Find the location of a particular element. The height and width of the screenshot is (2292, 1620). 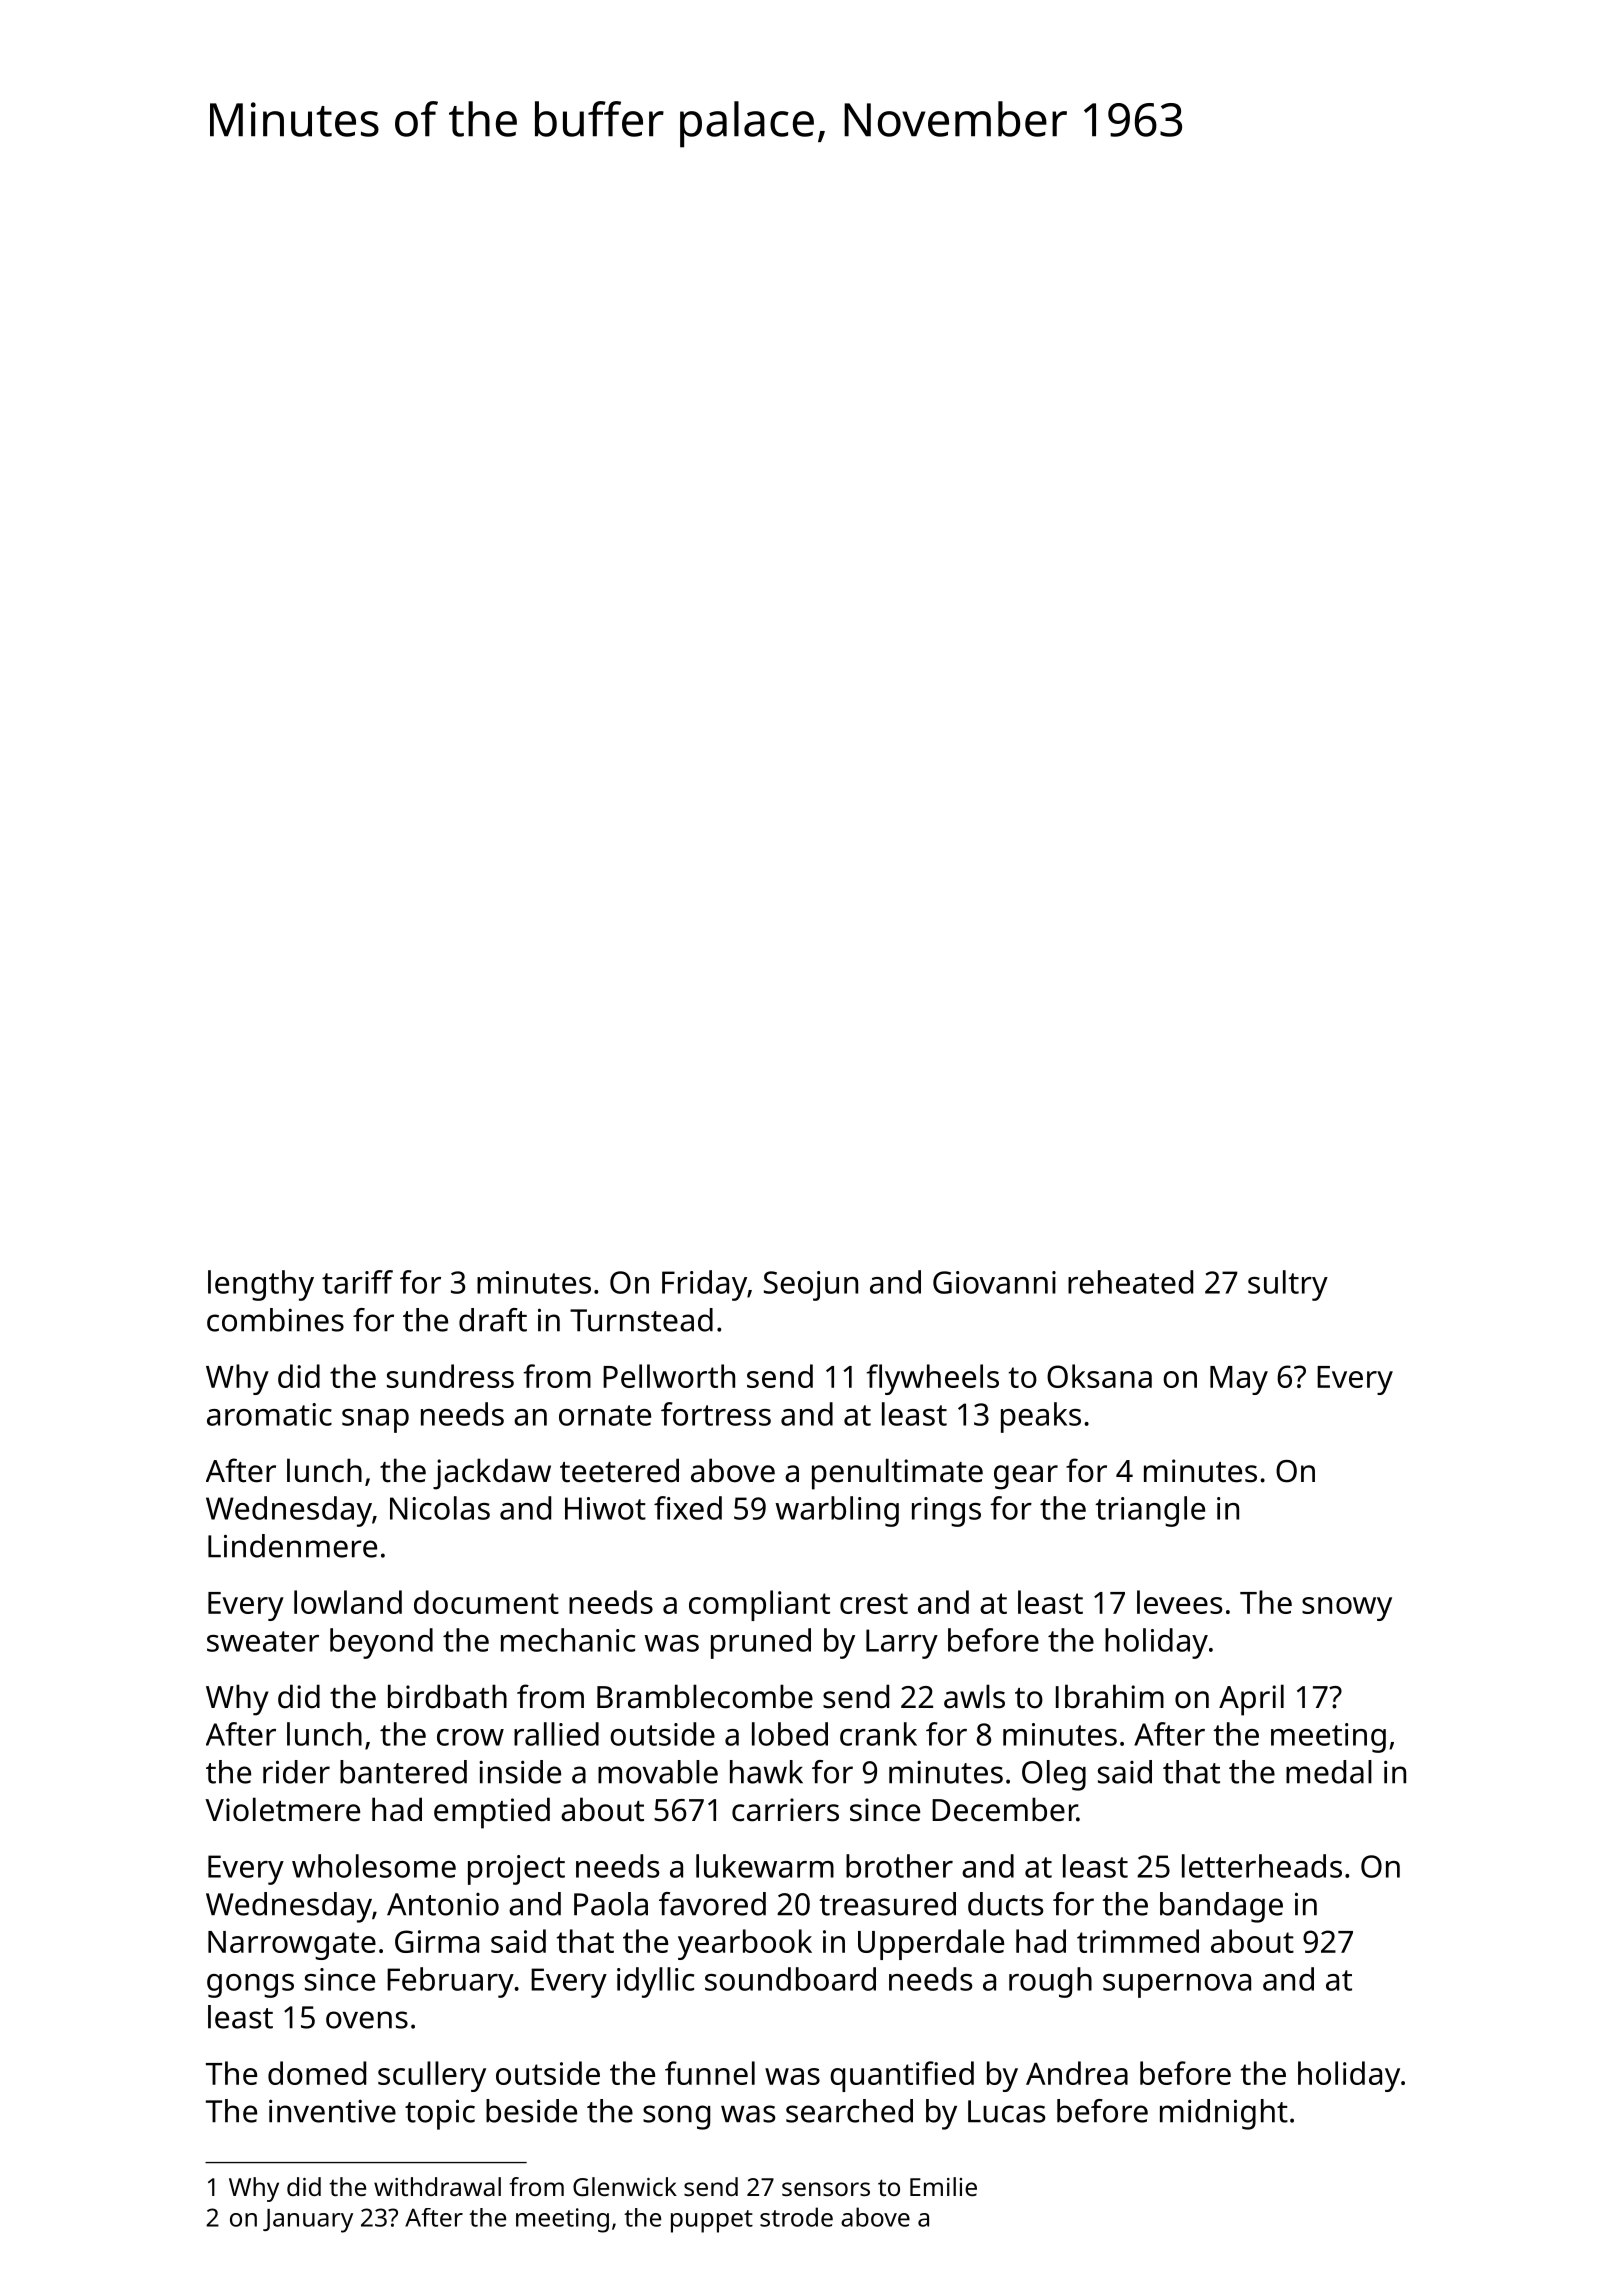

combines is located at coordinates (275, 1320).
